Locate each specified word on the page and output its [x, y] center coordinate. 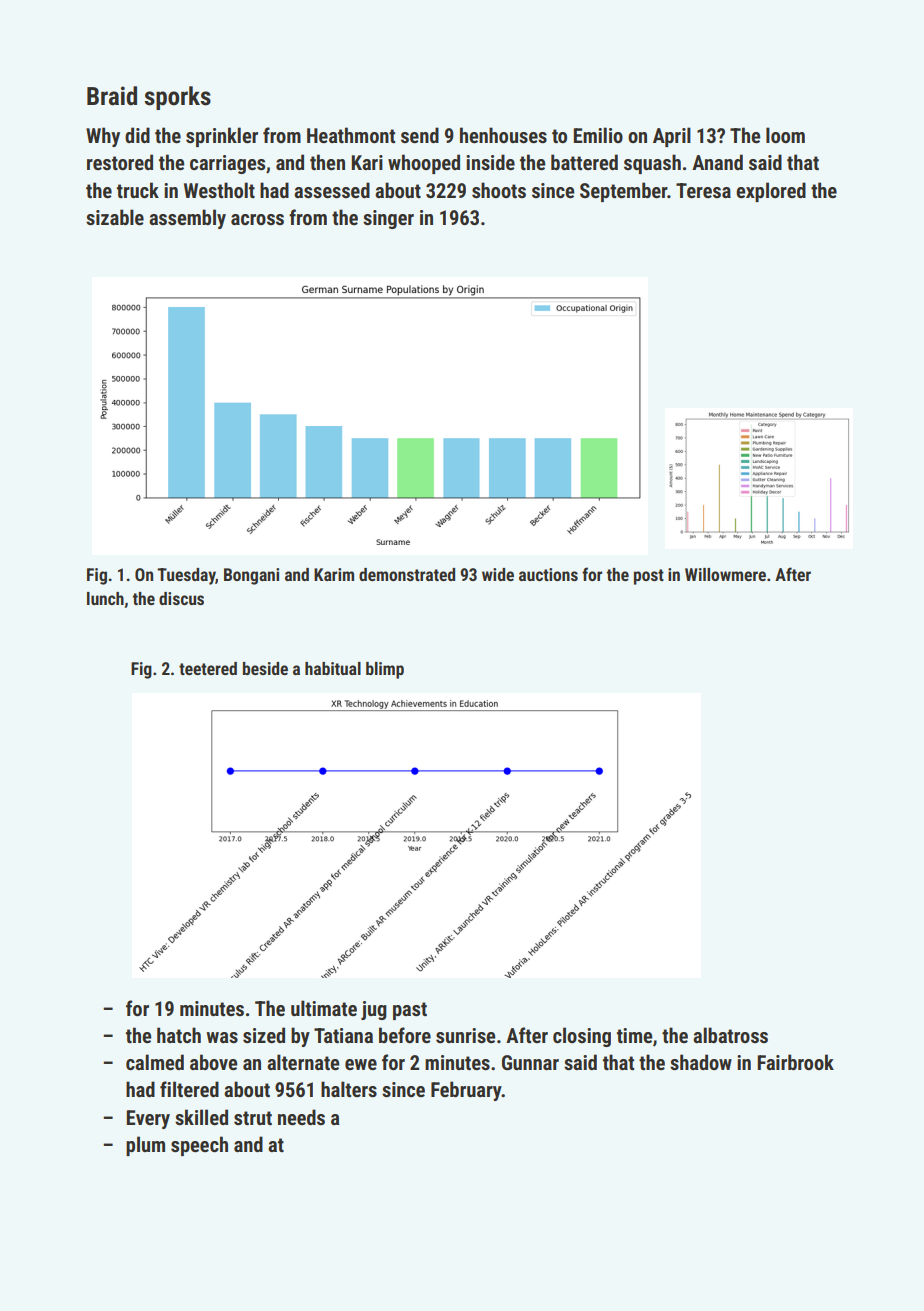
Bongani [251, 576]
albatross [730, 1035]
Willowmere [725, 574]
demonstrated [407, 574]
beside [265, 668]
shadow [701, 1062]
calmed [155, 1062]
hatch [179, 1035]
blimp [385, 670]
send [420, 135]
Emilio [598, 135]
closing [582, 1037]
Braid [112, 96]
